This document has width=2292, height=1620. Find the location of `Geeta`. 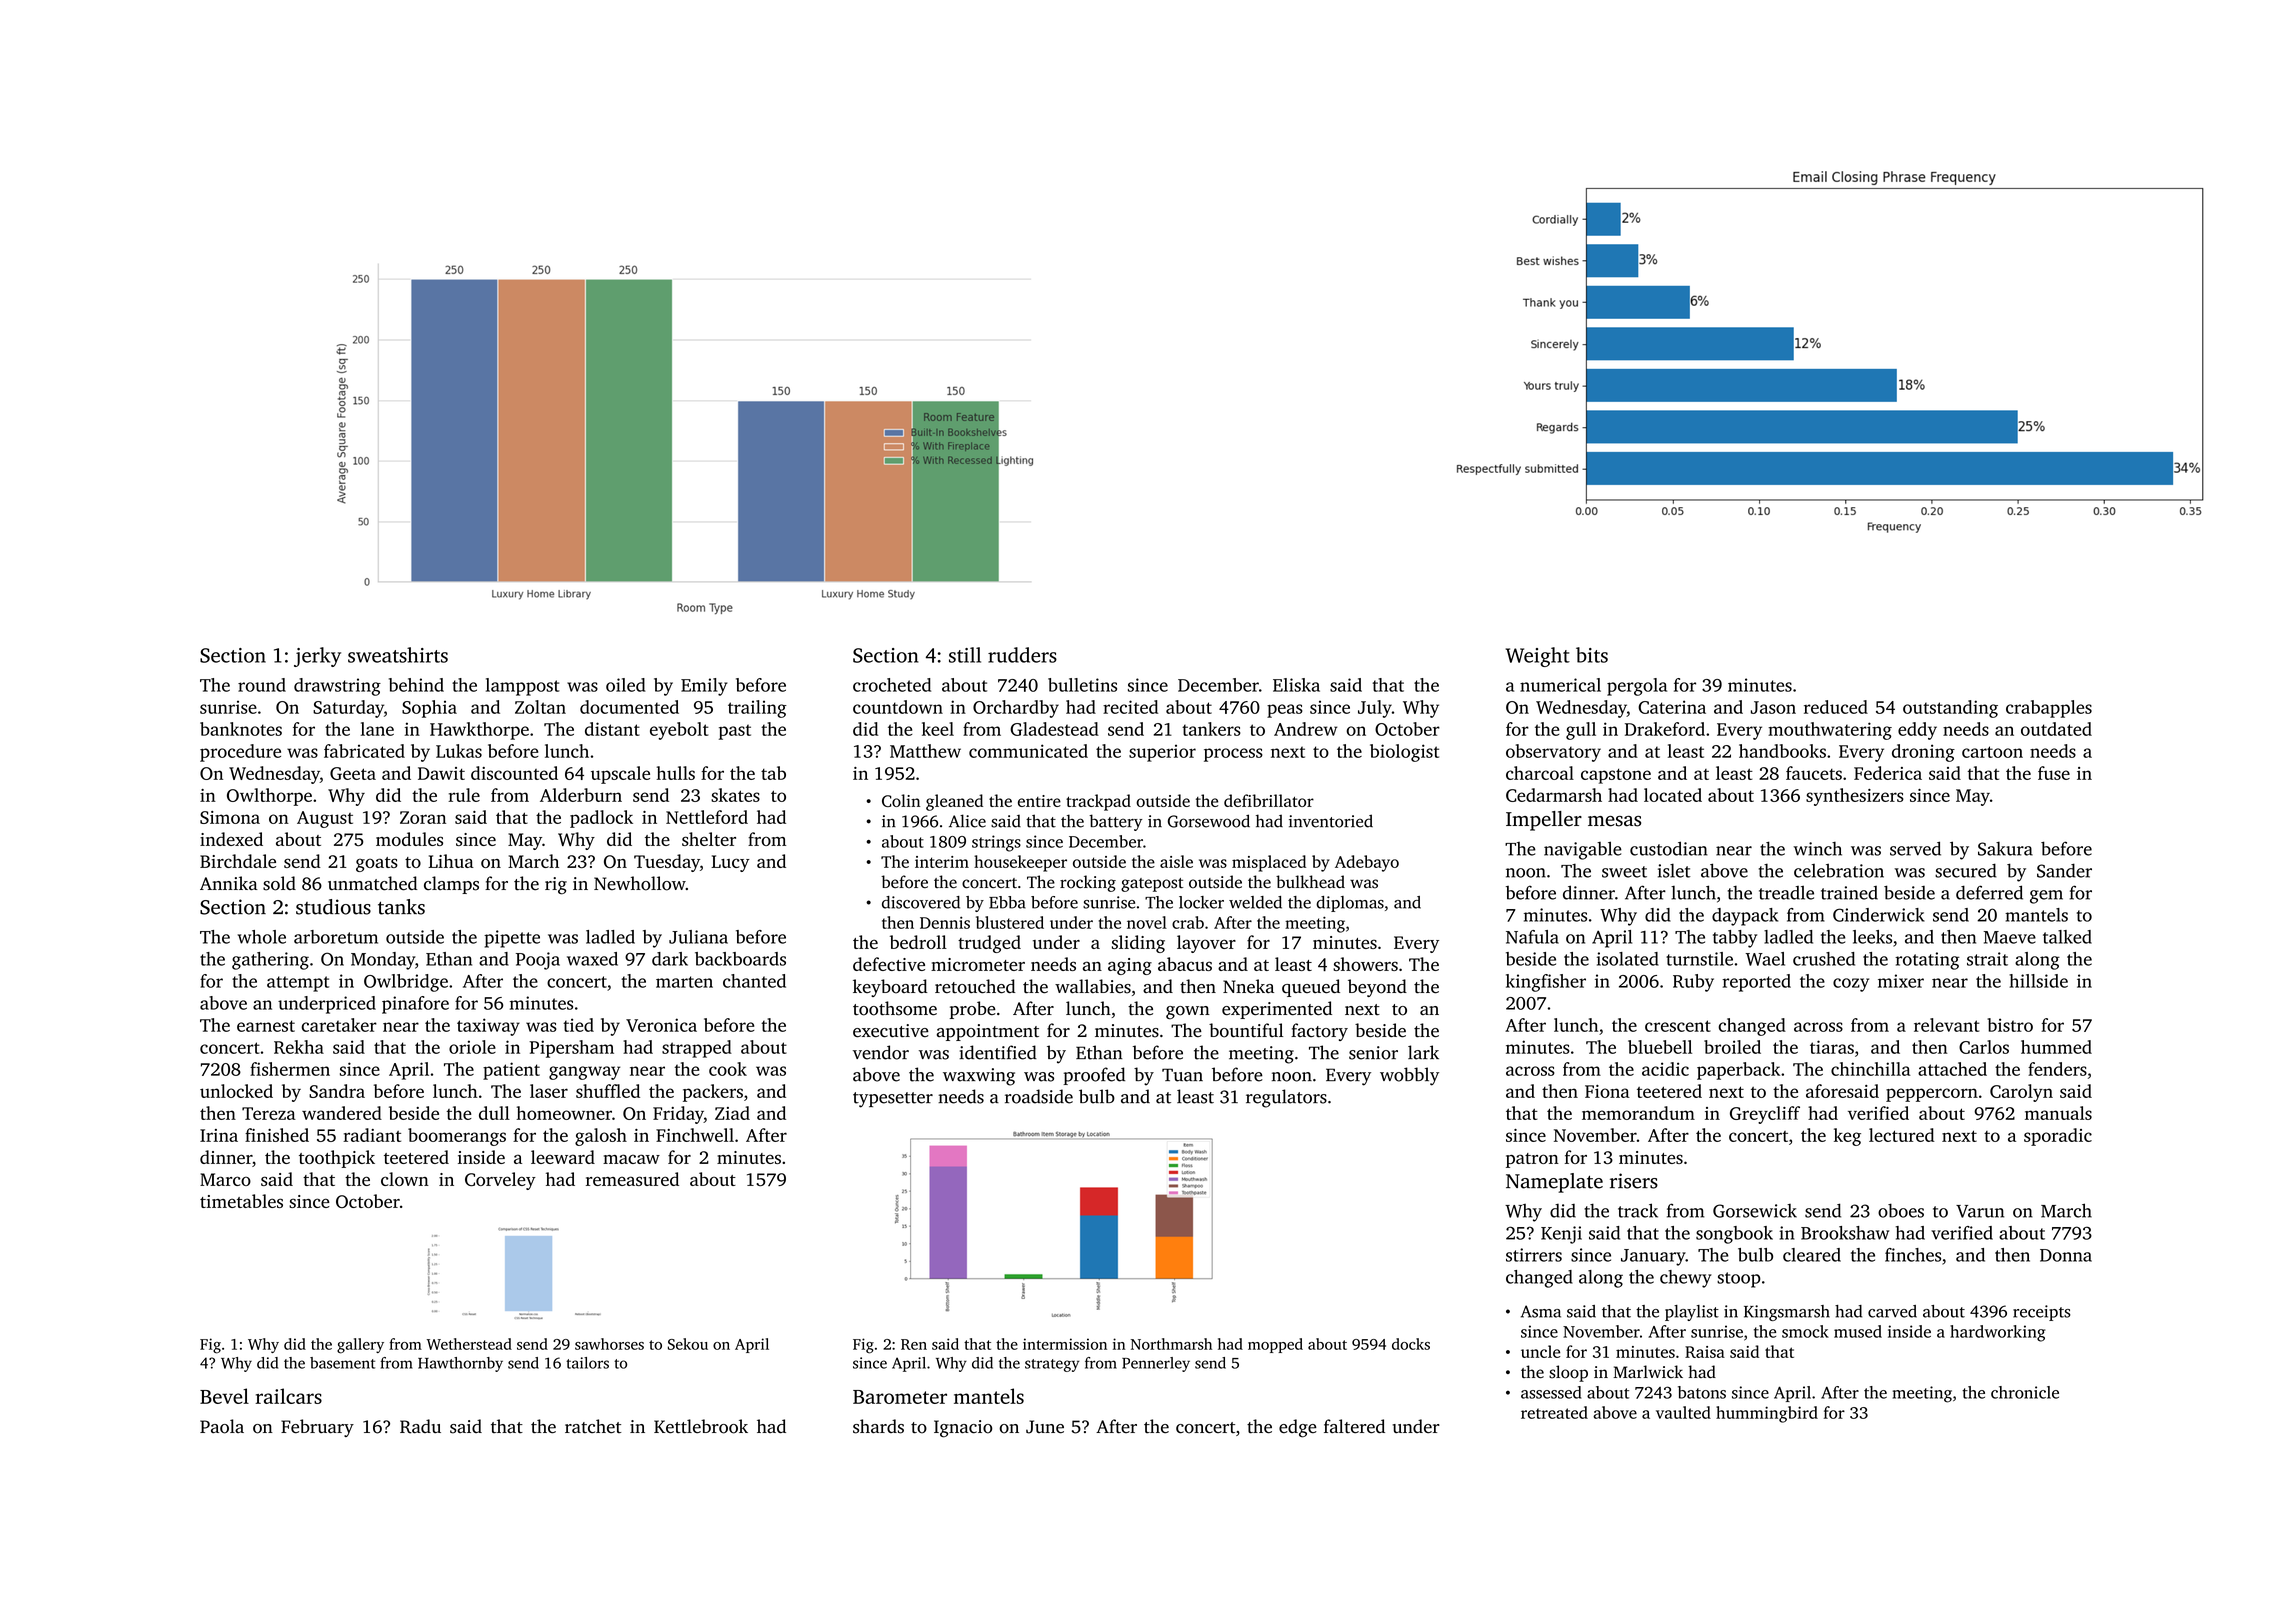

Geeta is located at coordinates (353, 773).
